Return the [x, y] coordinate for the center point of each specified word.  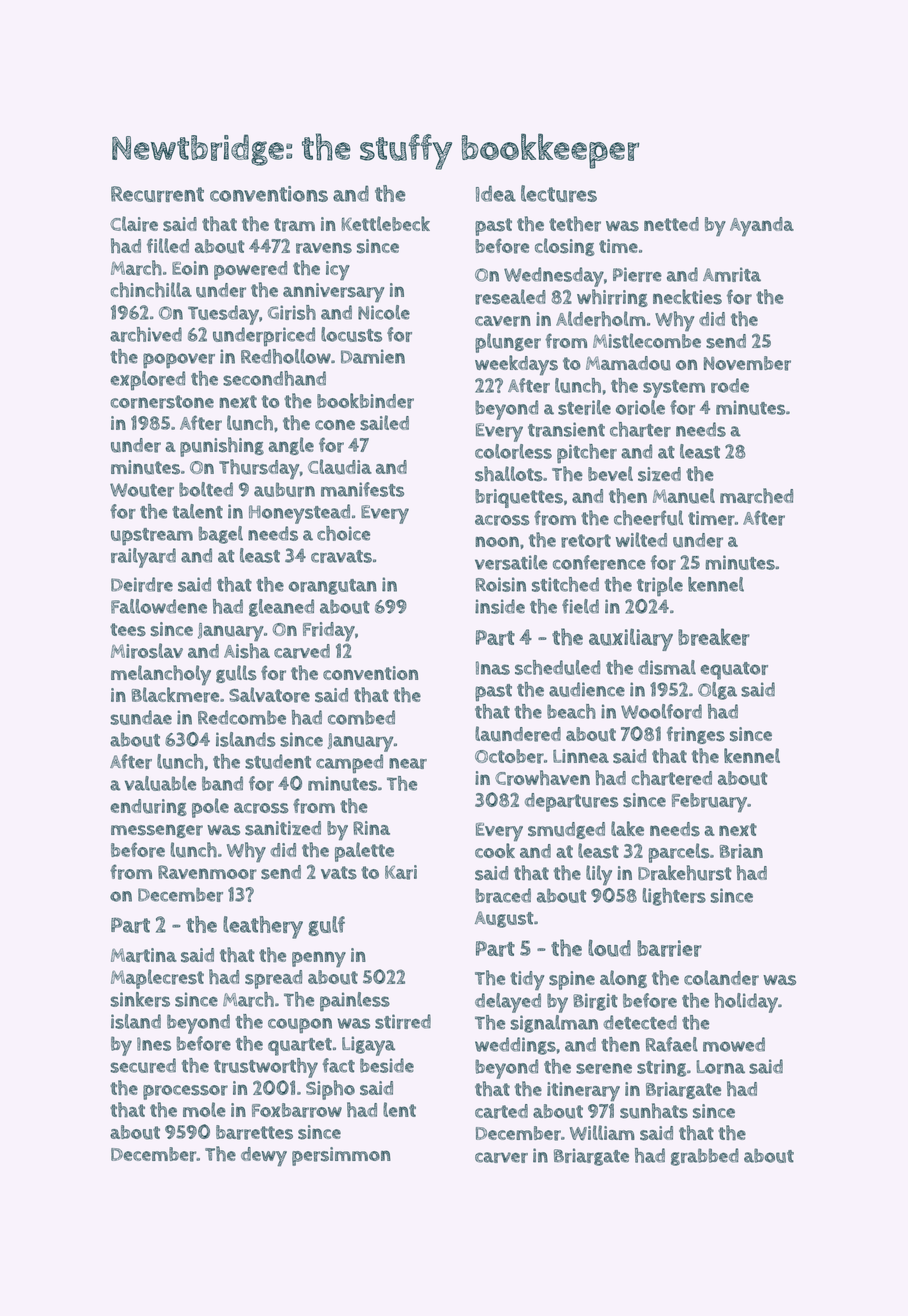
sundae [141, 717]
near [408, 763]
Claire [134, 224]
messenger [157, 831]
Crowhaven [542, 778]
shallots [509, 474]
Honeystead [299, 514]
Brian [741, 851]
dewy [264, 1156]
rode [730, 385]
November [747, 363]
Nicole [384, 312]
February [709, 802]
